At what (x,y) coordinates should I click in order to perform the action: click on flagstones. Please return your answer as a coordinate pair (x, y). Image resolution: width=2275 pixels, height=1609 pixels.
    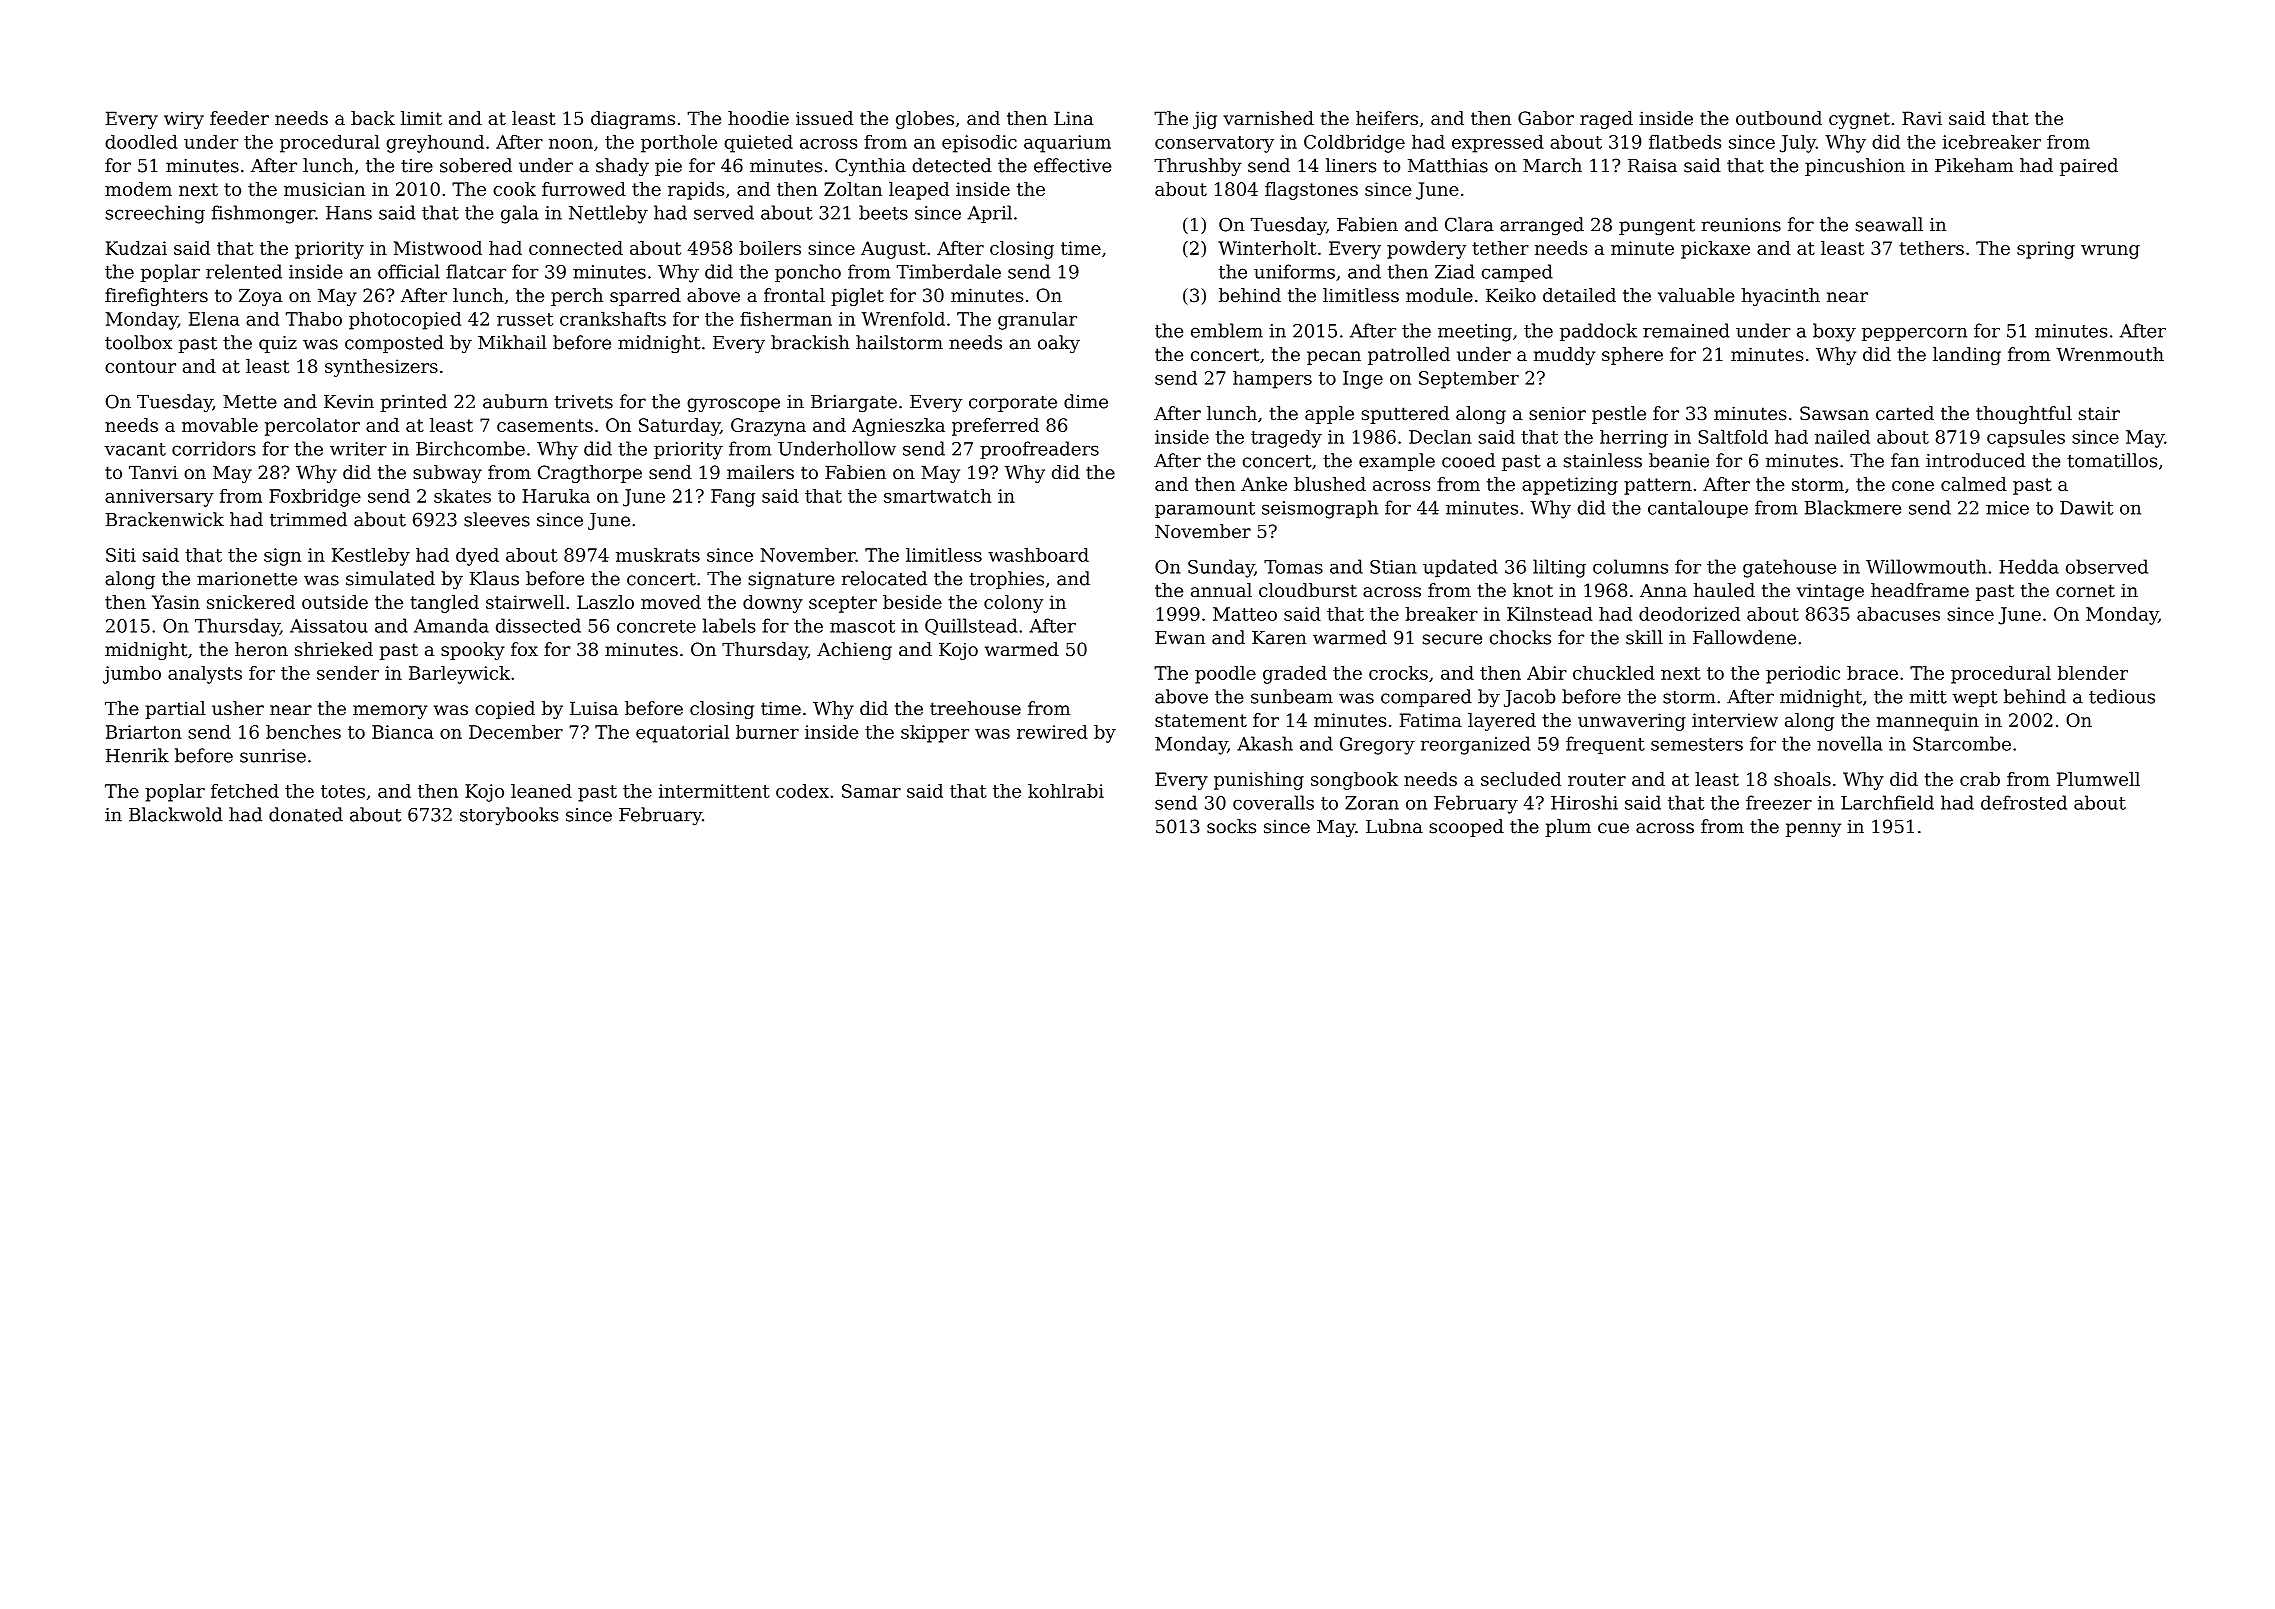
    Looking at the image, I should click on (1311, 191).
